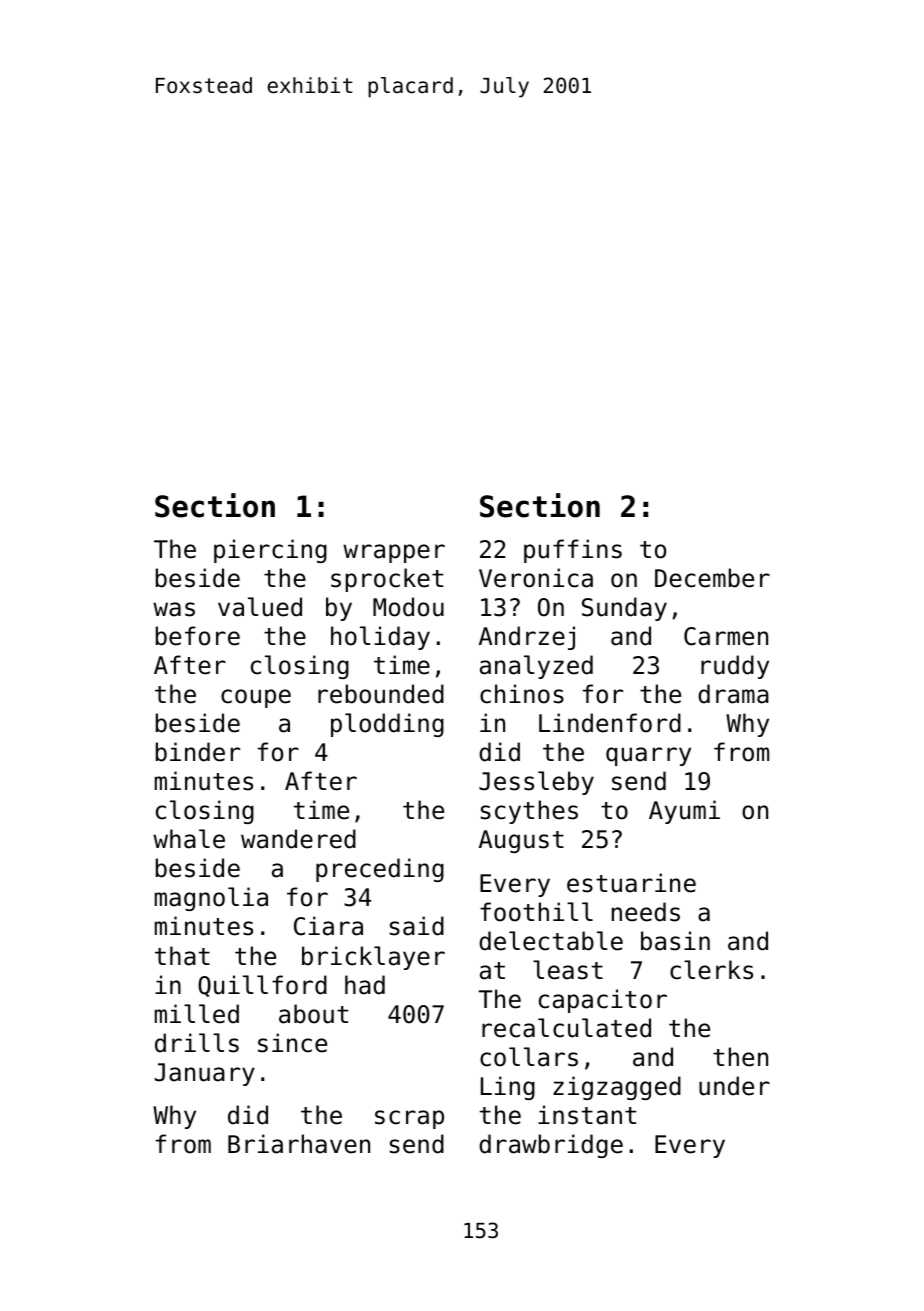 Image resolution: width=924 pixels, height=1311 pixels. What do you see at coordinates (711, 970) in the image?
I see `clerks` at bounding box center [711, 970].
